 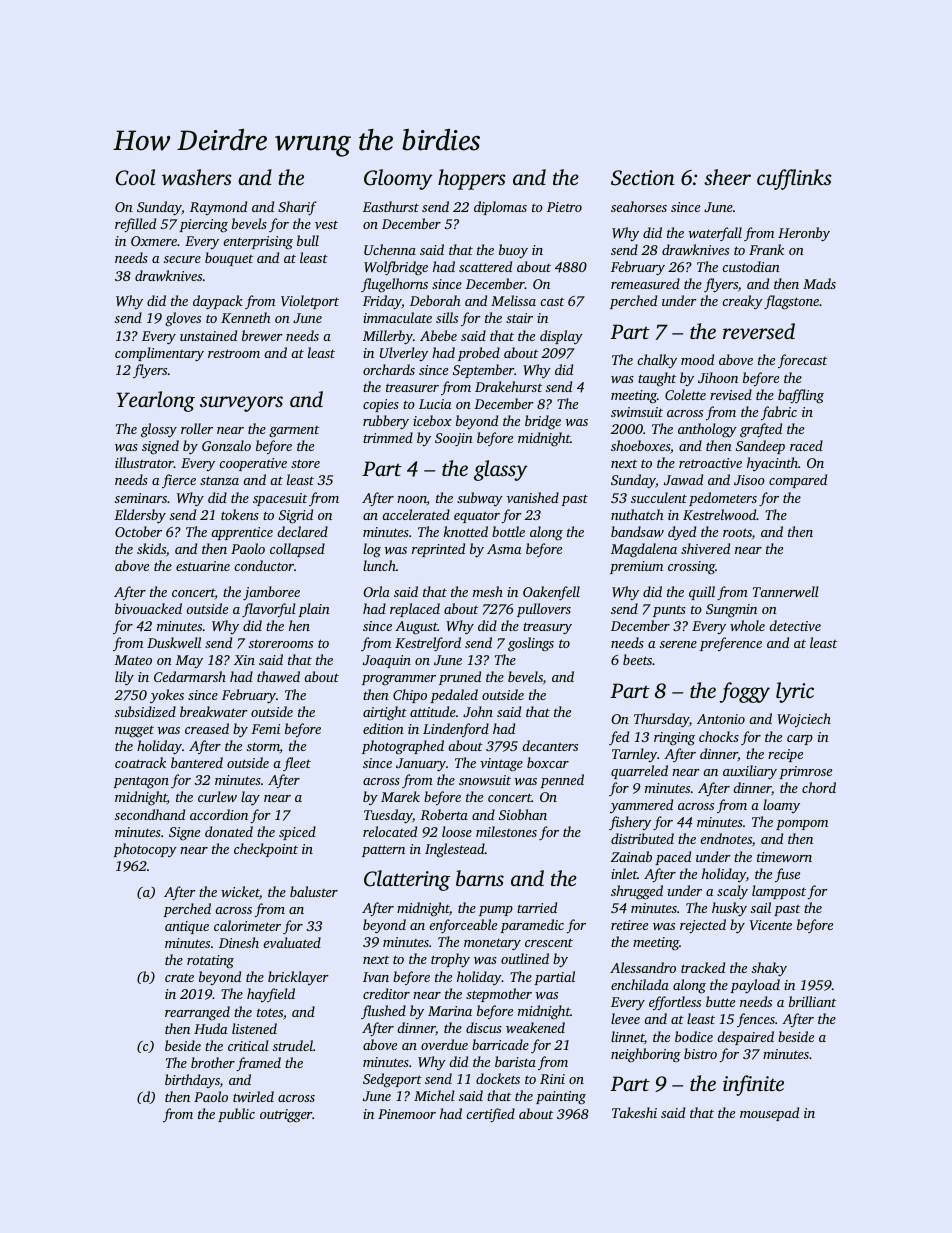 What do you see at coordinates (135, 177) in the screenshot?
I see `Cool` at bounding box center [135, 177].
